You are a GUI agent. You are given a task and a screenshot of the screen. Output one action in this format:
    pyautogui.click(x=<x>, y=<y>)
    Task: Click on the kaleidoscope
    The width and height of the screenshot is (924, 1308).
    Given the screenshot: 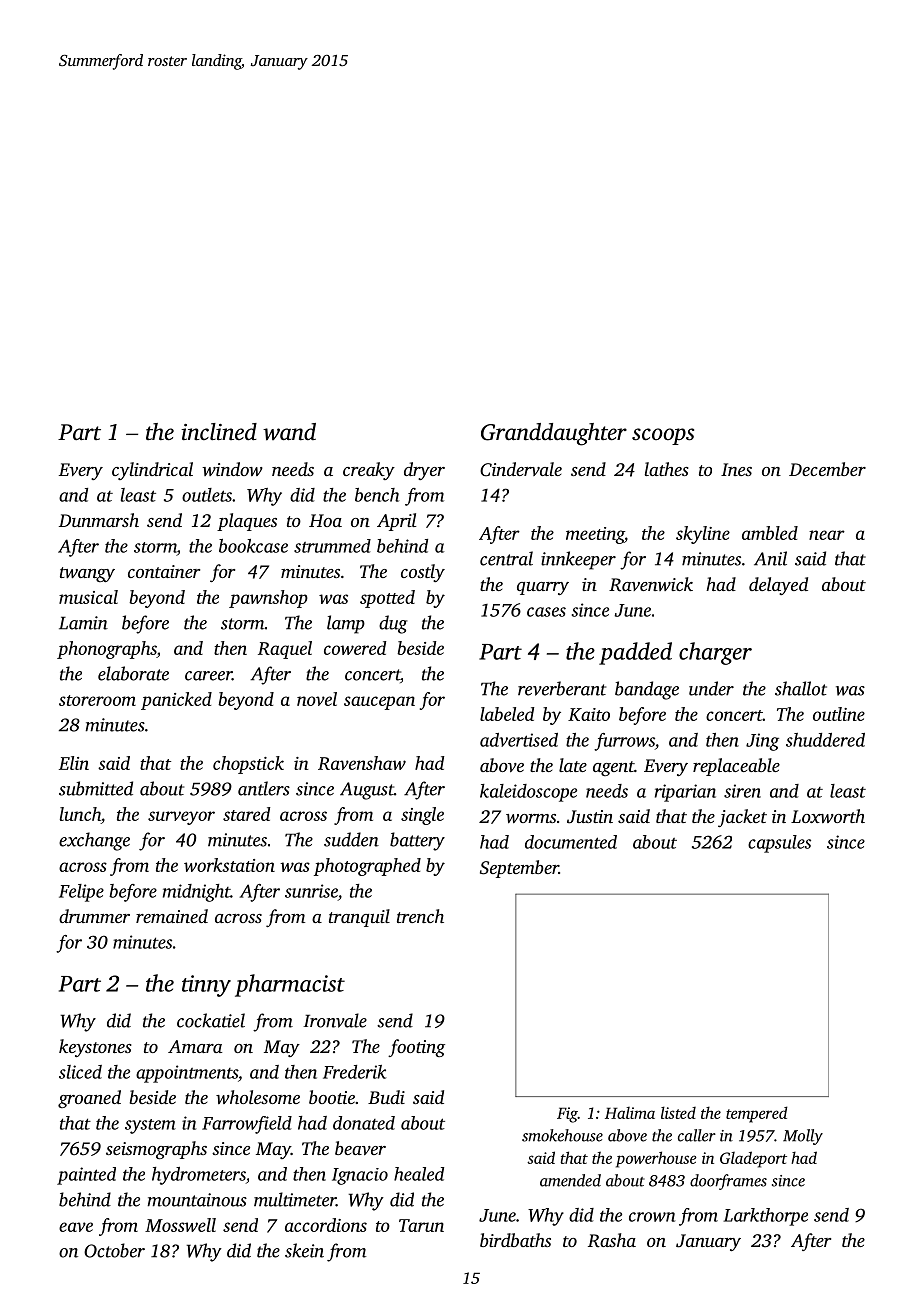 What is the action you would take?
    pyautogui.click(x=528, y=793)
